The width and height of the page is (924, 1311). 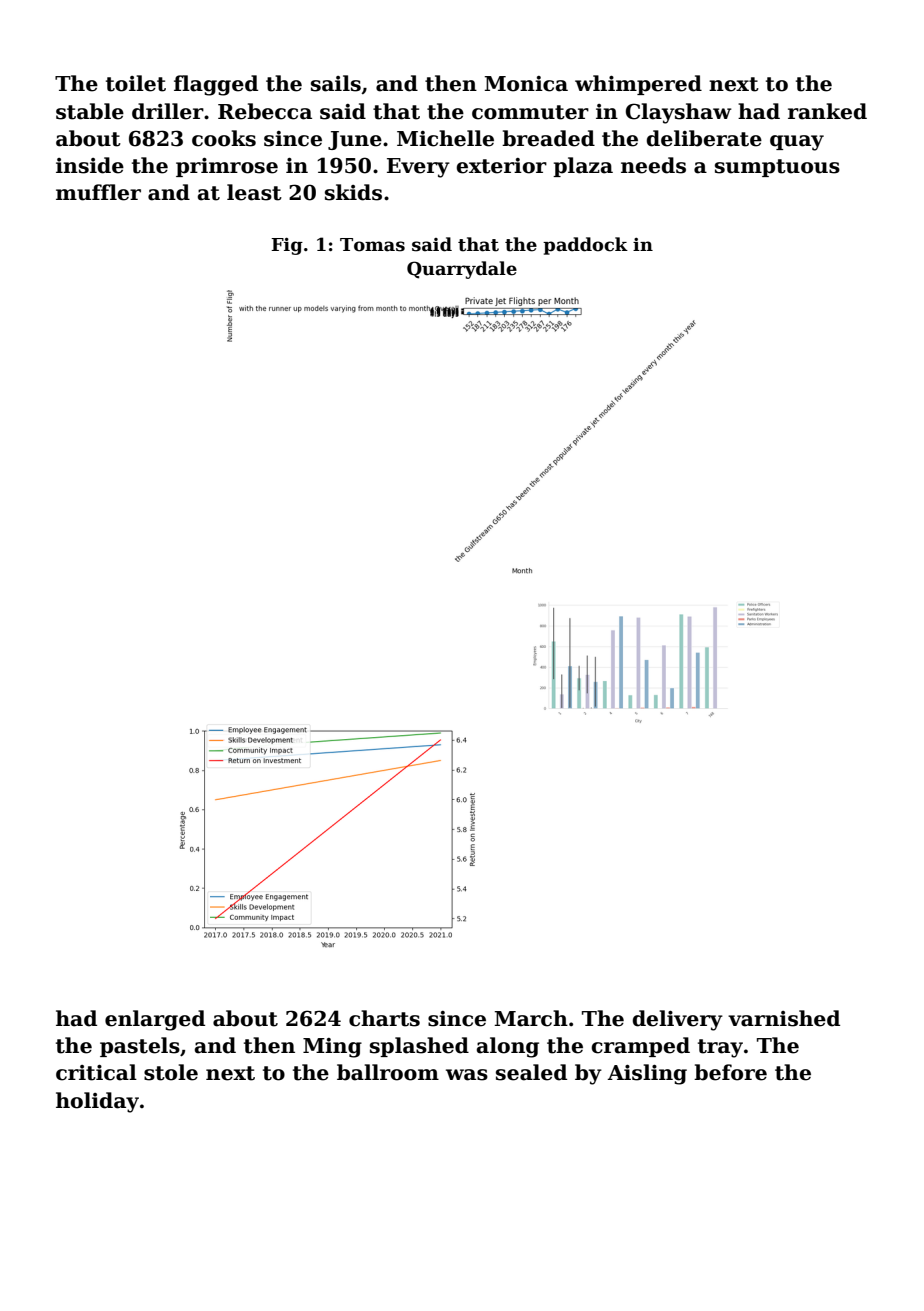 What do you see at coordinates (638, 85) in the page?
I see `whimpered` at bounding box center [638, 85].
